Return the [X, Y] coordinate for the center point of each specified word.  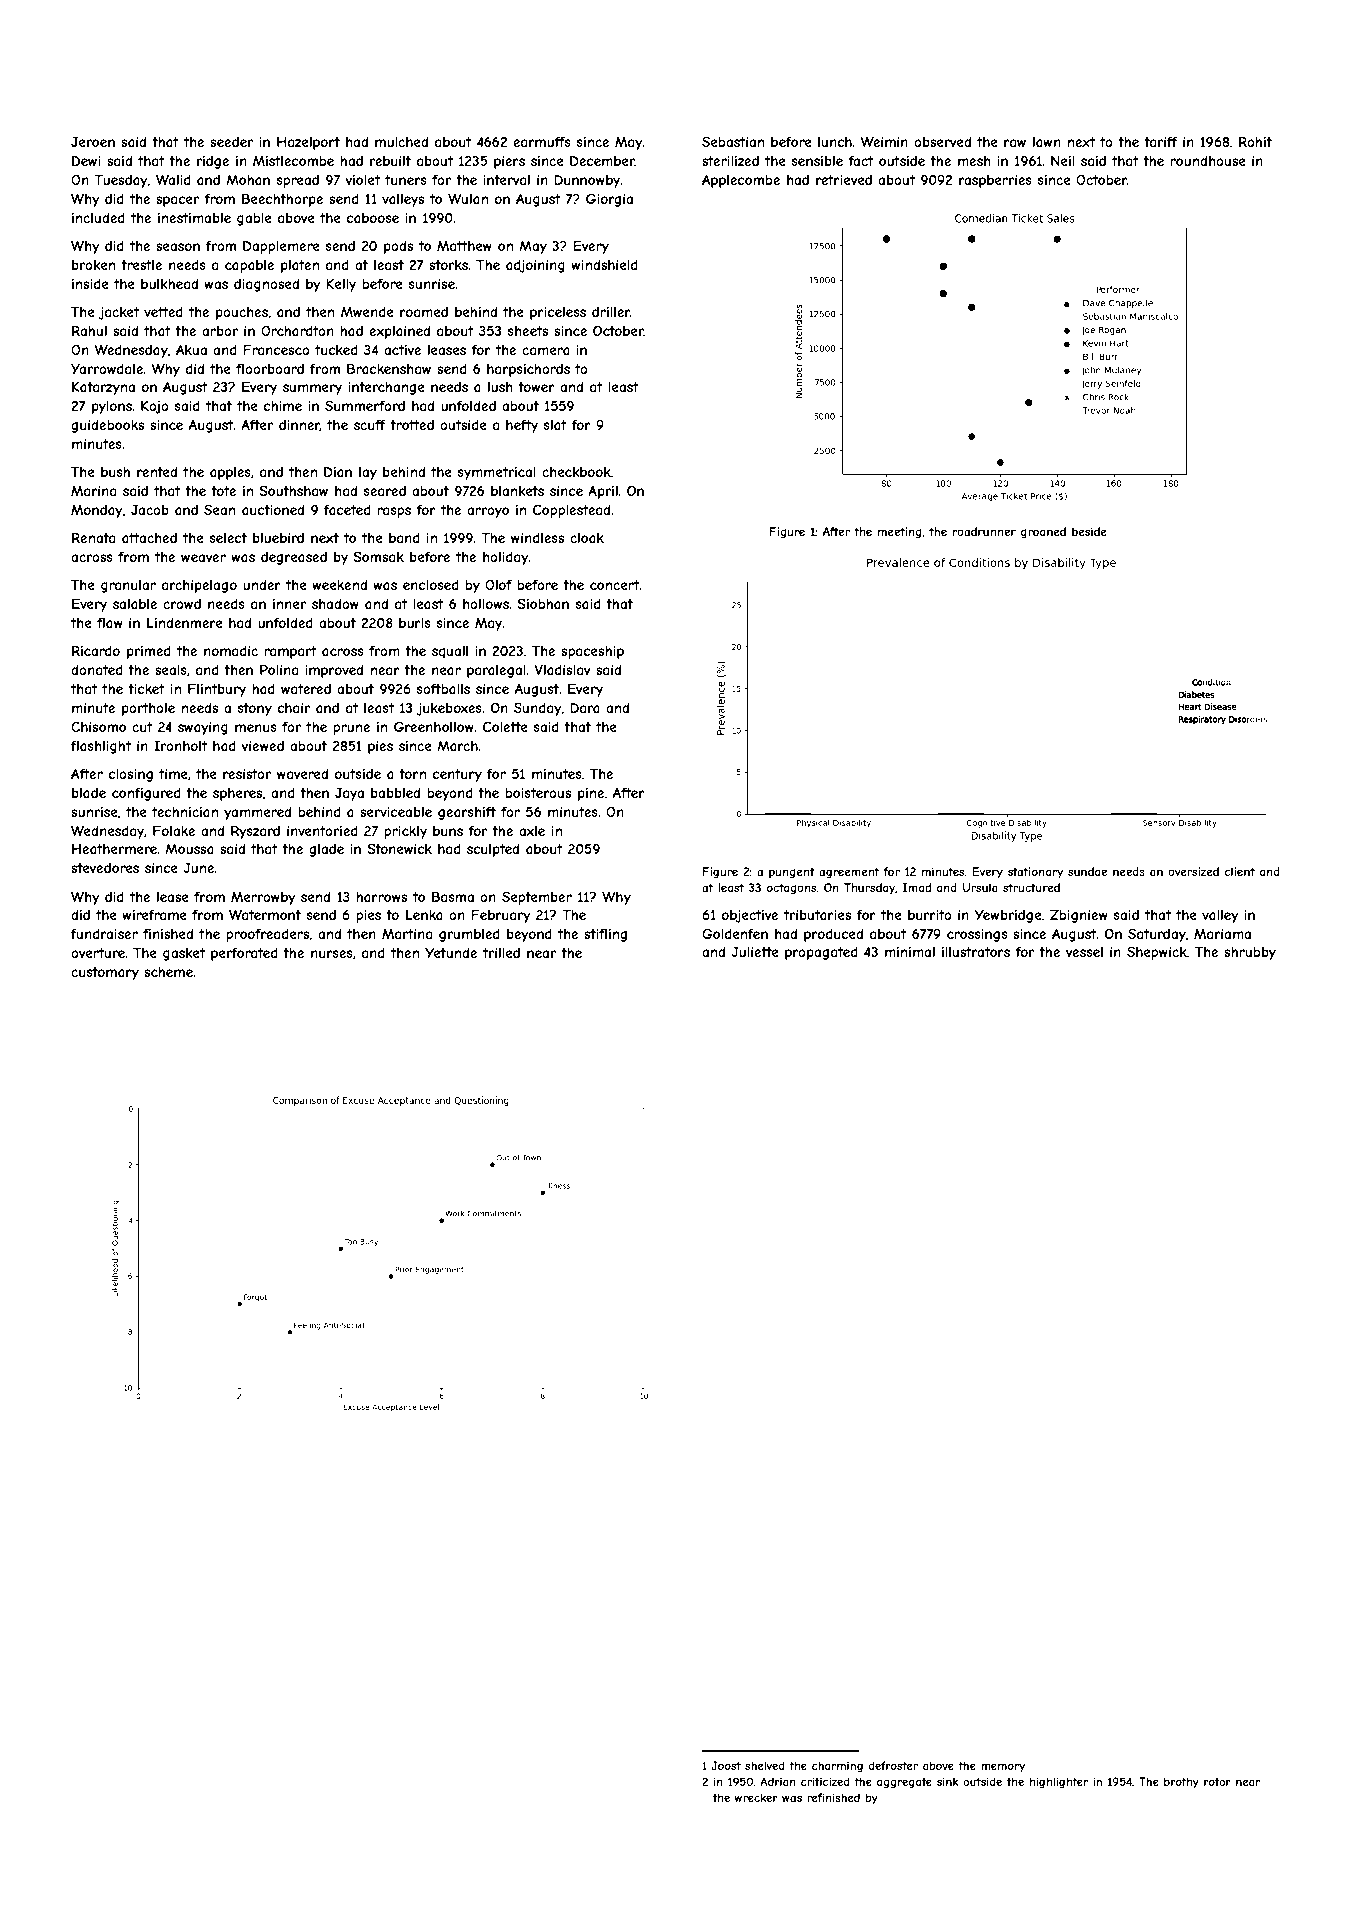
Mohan [248, 179]
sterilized [730, 161]
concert [614, 585]
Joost [726, 1765]
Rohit [1255, 141]
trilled [501, 953]
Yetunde [451, 953]
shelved [765, 1765]
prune [351, 729]
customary [105, 973]
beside [1089, 531]
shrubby [1250, 953]
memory [1003, 1767]
